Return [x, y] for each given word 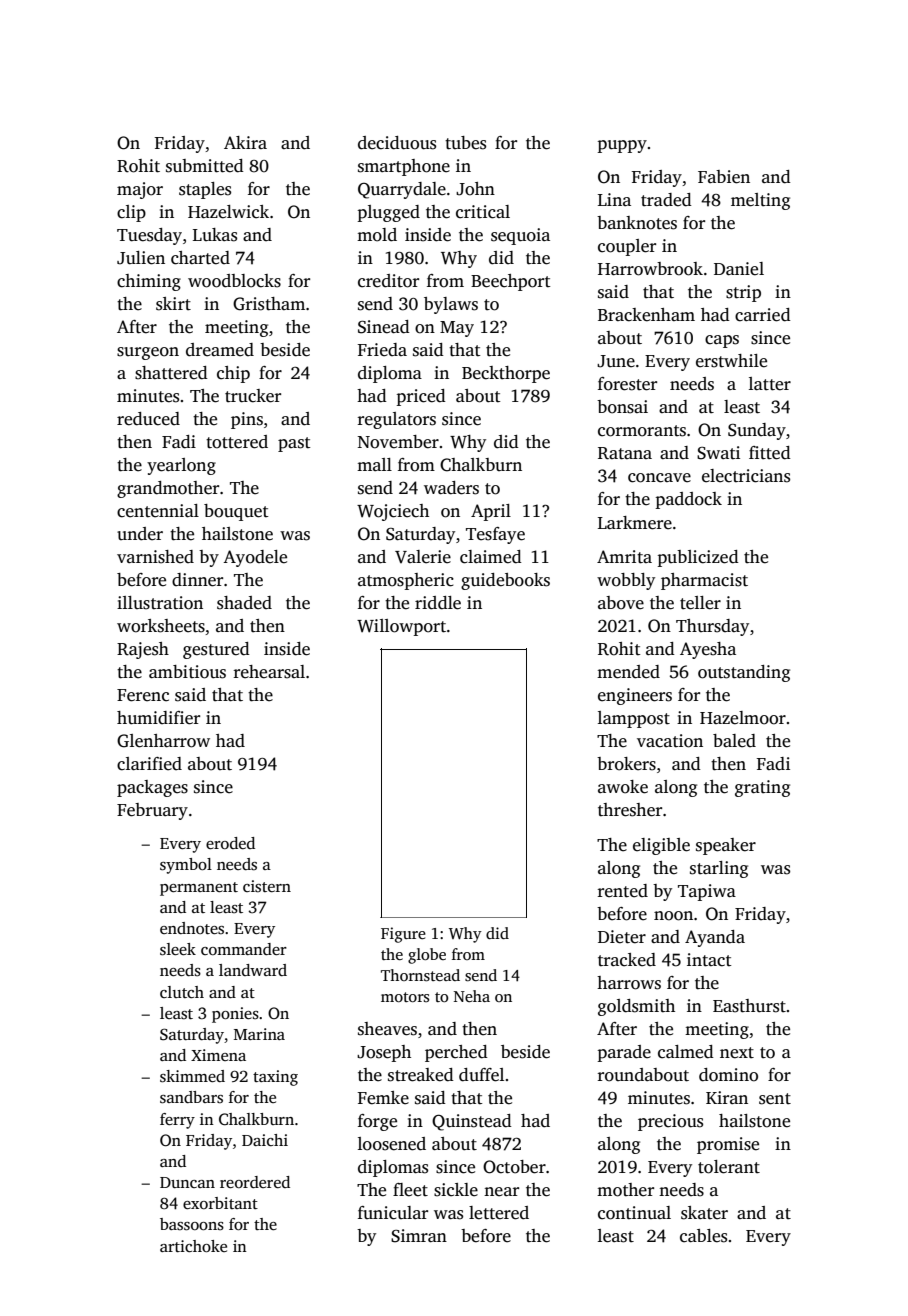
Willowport [401, 627]
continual [634, 1213]
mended [628, 672]
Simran [419, 1236]
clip [131, 213]
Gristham [269, 304]
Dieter [622, 937]
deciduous [397, 143]
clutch [182, 992]
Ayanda [715, 938]
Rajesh [143, 650]
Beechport [510, 282]
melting [760, 201]
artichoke [193, 1246]
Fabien [724, 177]
